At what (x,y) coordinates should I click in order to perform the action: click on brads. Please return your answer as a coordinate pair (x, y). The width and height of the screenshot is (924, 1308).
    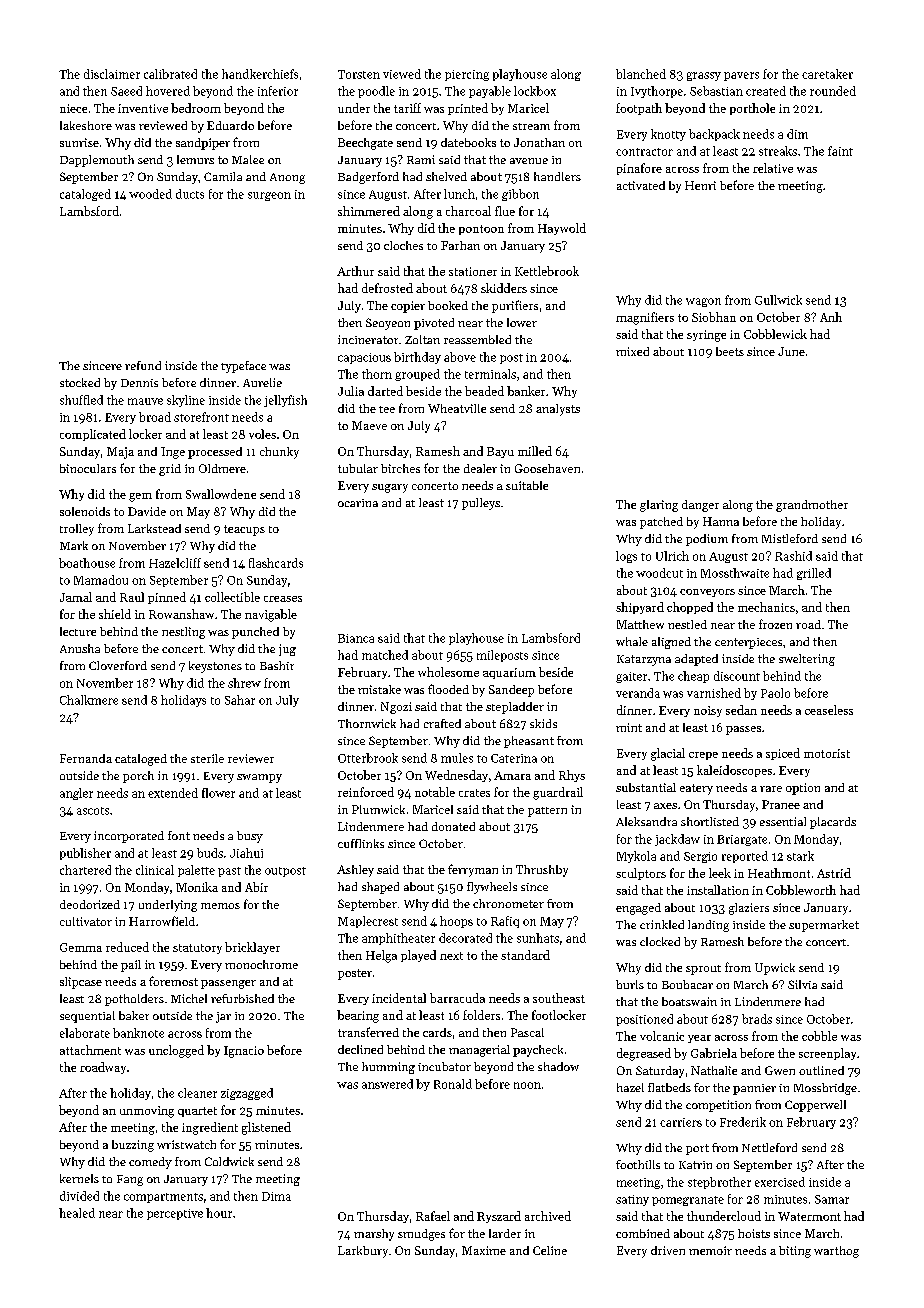
    Looking at the image, I should click on (757, 1019).
